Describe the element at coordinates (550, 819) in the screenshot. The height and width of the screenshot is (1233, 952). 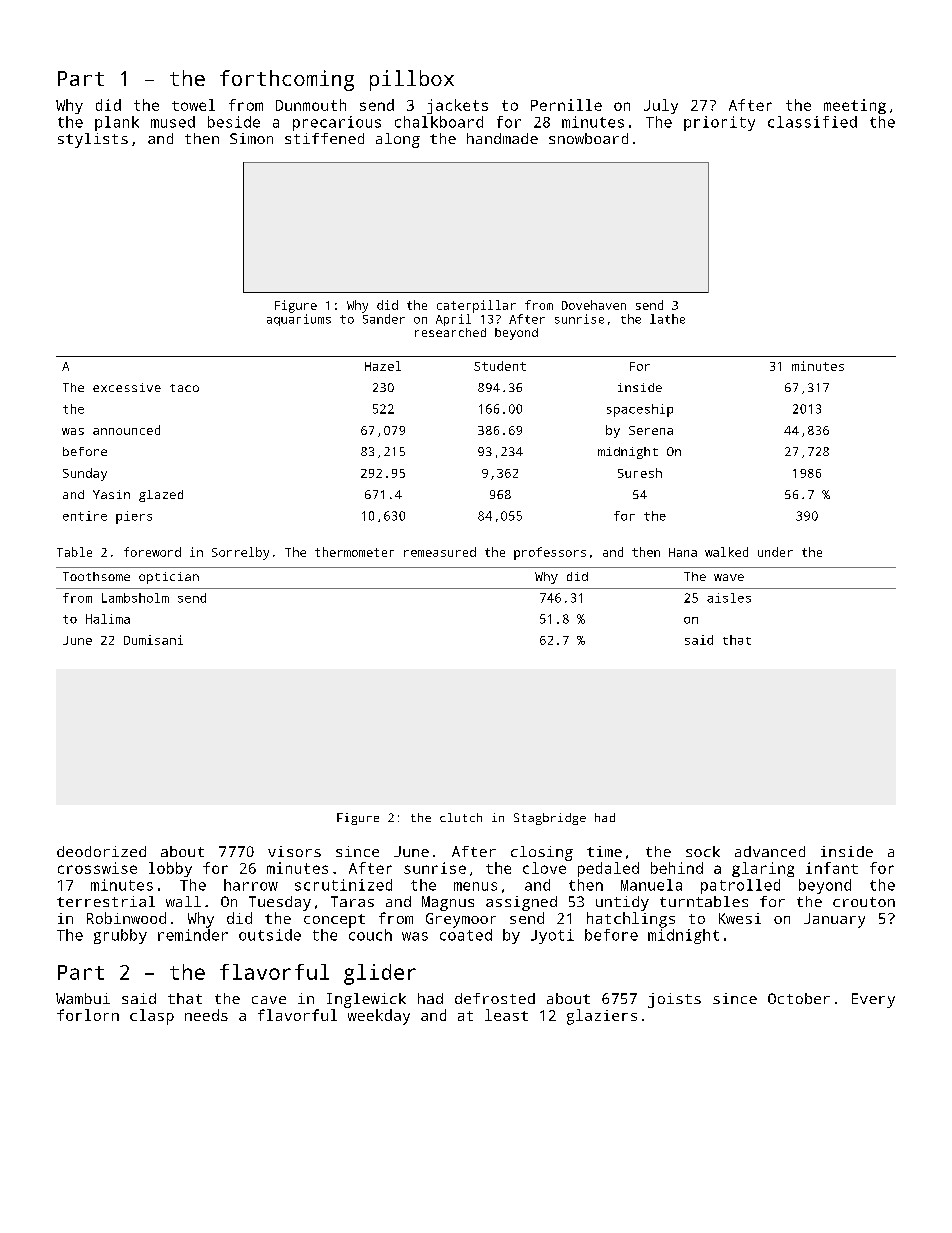
I see `Stagbridge` at that location.
